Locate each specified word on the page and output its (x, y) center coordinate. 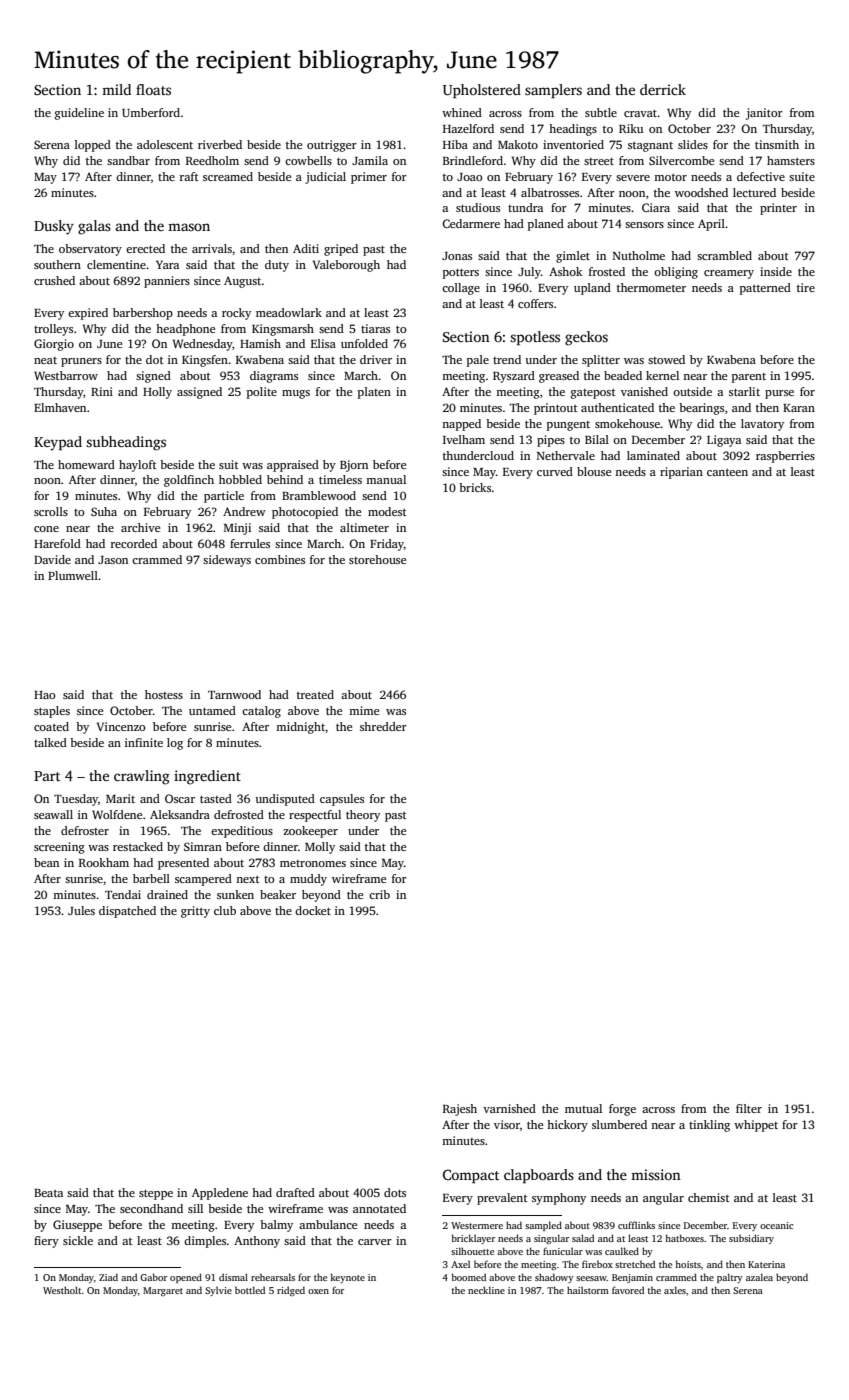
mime (364, 710)
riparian (681, 473)
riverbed (220, 144)
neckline (486, 1290)
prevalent (502, 1199)
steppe (156, 1195)
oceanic (776, 1225)
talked (50, 742)
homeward (86, 464)
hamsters (791, 160)
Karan (799, 408)
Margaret (163, 1291)
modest (387, 511)
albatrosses (550, 192)
